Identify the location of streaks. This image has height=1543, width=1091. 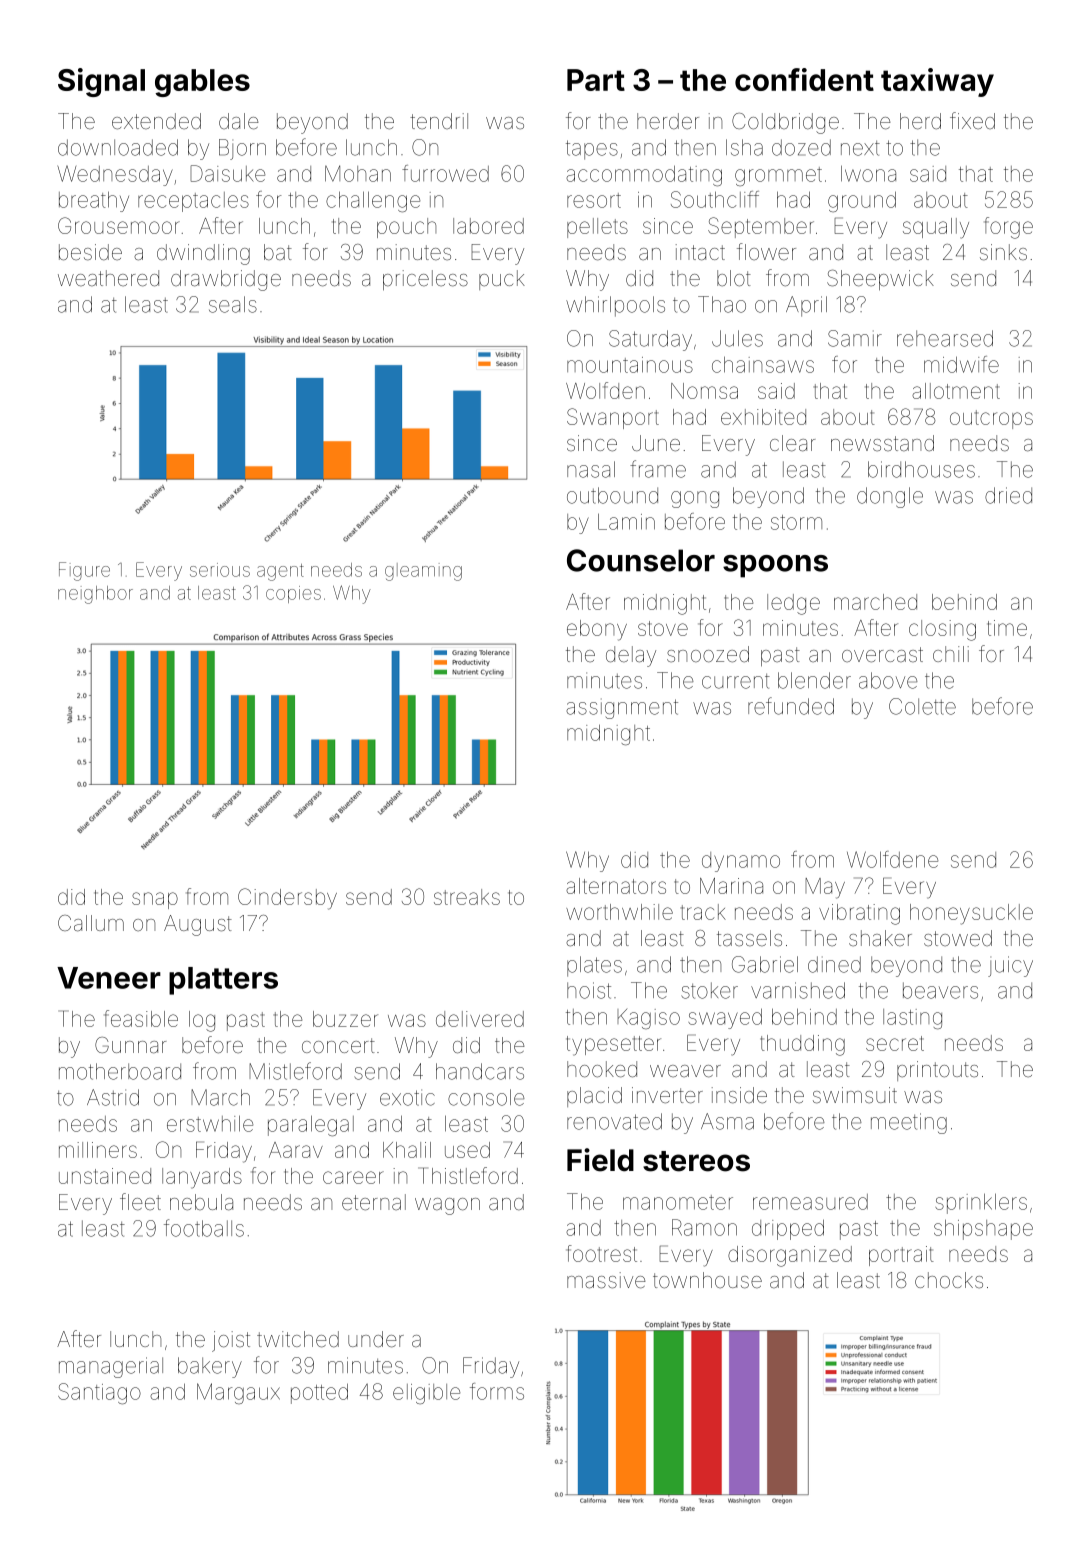
(467, 897).
